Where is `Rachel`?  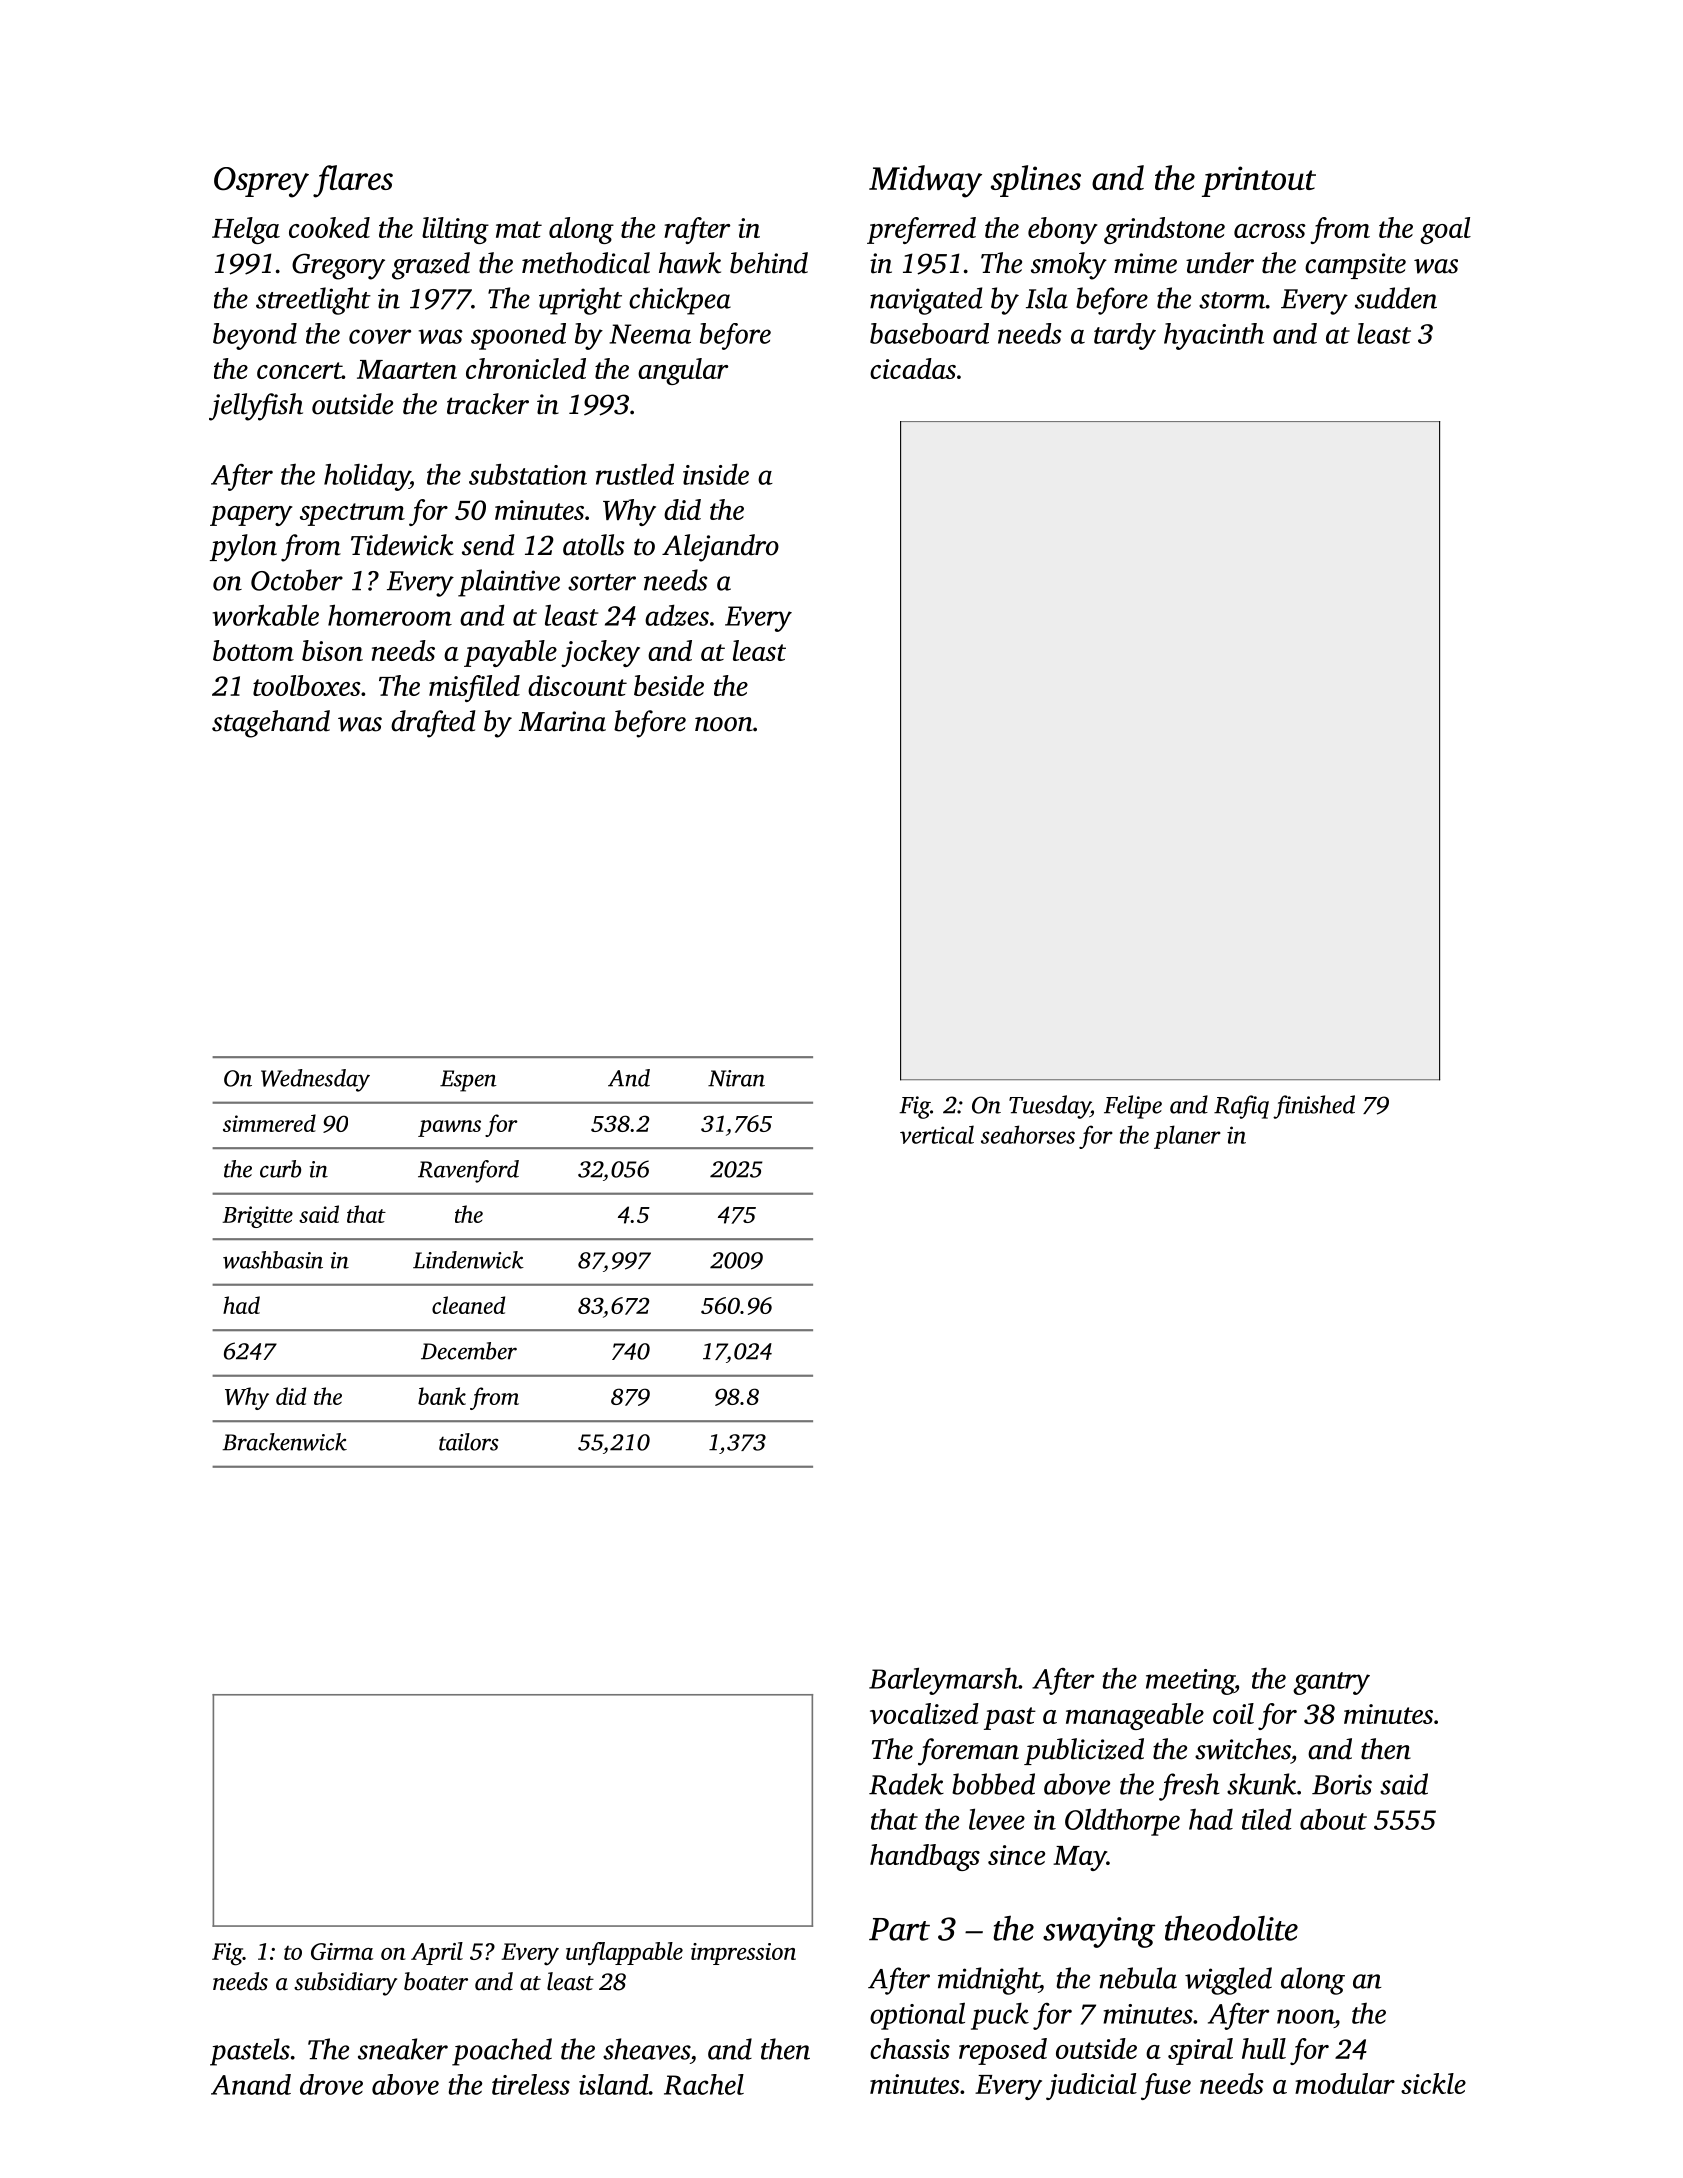
Rachel is located at coordinates (704, 2084).
